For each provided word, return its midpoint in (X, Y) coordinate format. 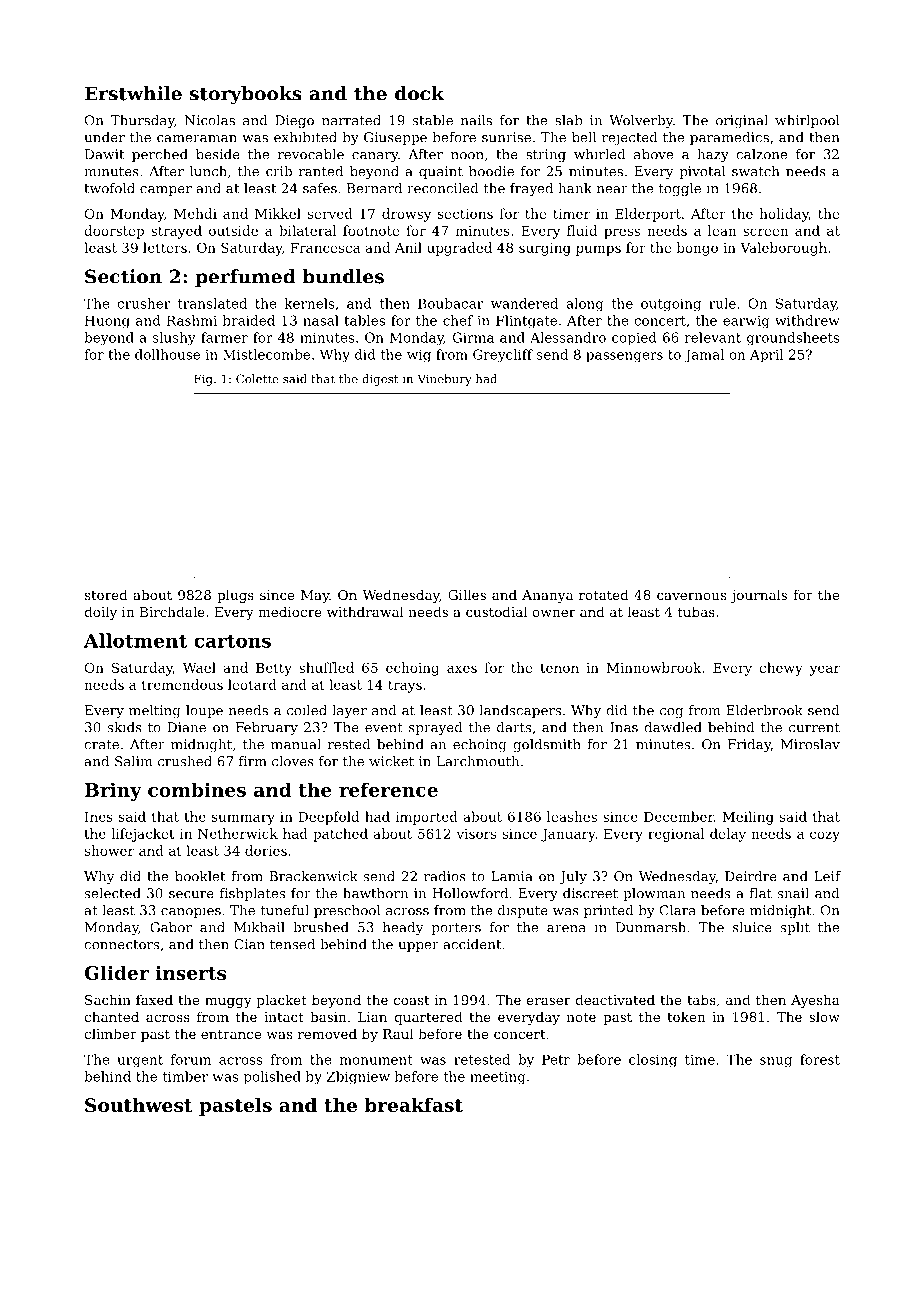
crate (101, 745)
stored (106, 594)
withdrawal (365, 611)
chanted (111, 1016)
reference (388, 789)
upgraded (459, 249)
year (825, 670)
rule (722, 303)
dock (419, 93)
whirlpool (807, 121)
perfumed (245, 278)
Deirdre (751, 876)
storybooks (246, 95)
